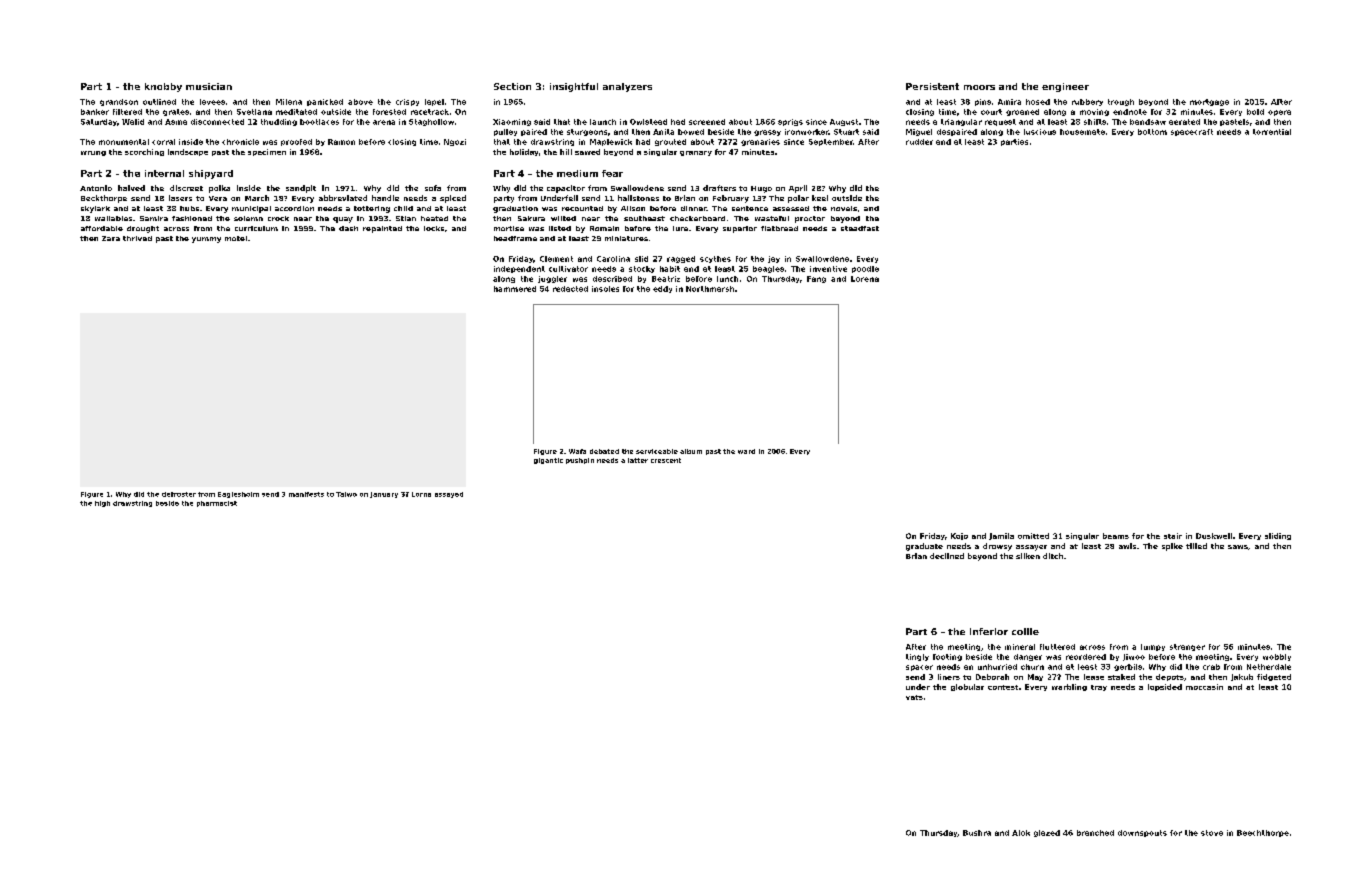 This screenshot has height=887, width=1372. Describe the element at coordinates (1021, 833) in the screenshot. I see `Alok` at that location.
